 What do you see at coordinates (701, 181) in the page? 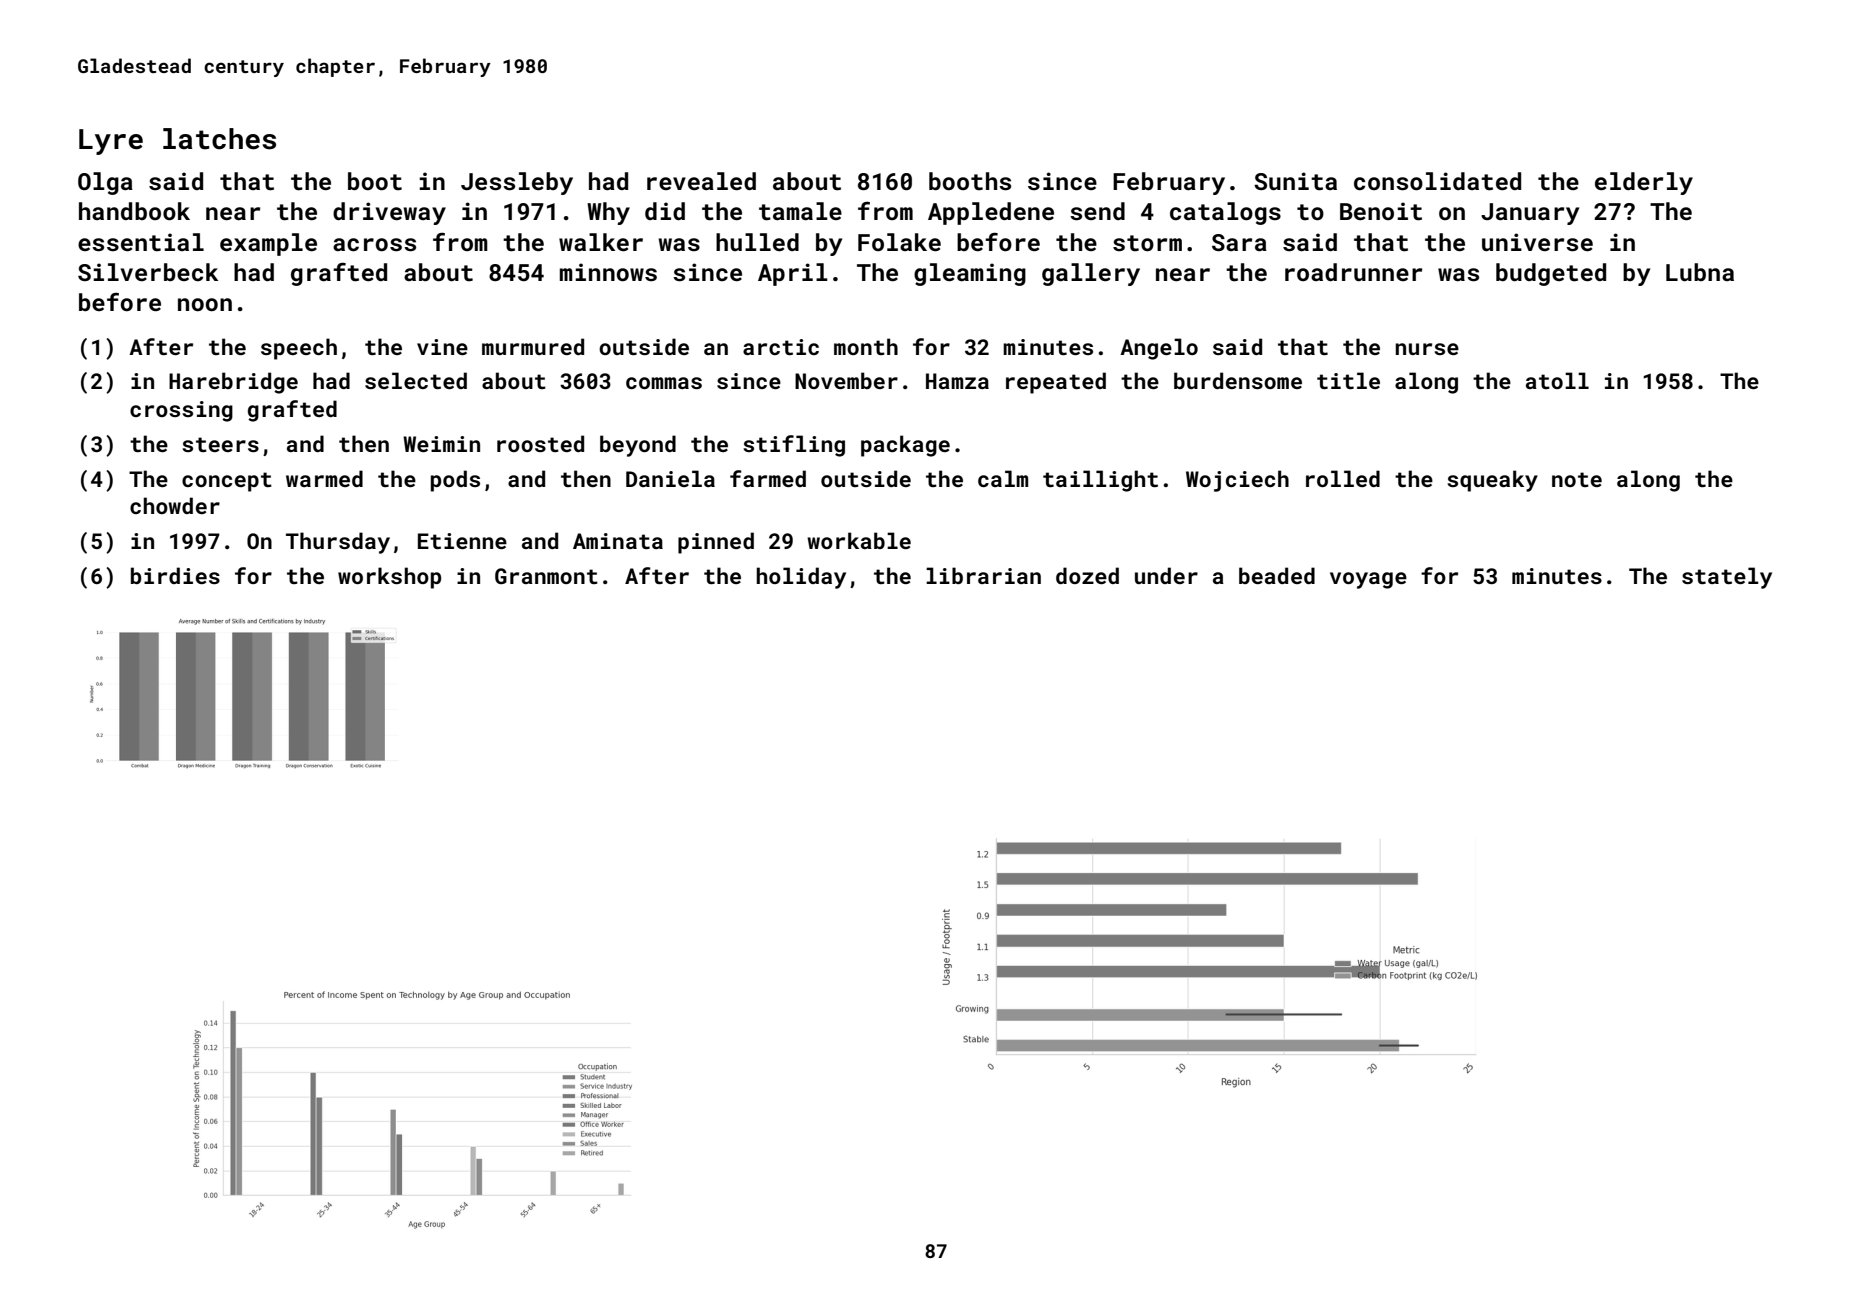
I see `revealed` at bounding box center [701, 181].
